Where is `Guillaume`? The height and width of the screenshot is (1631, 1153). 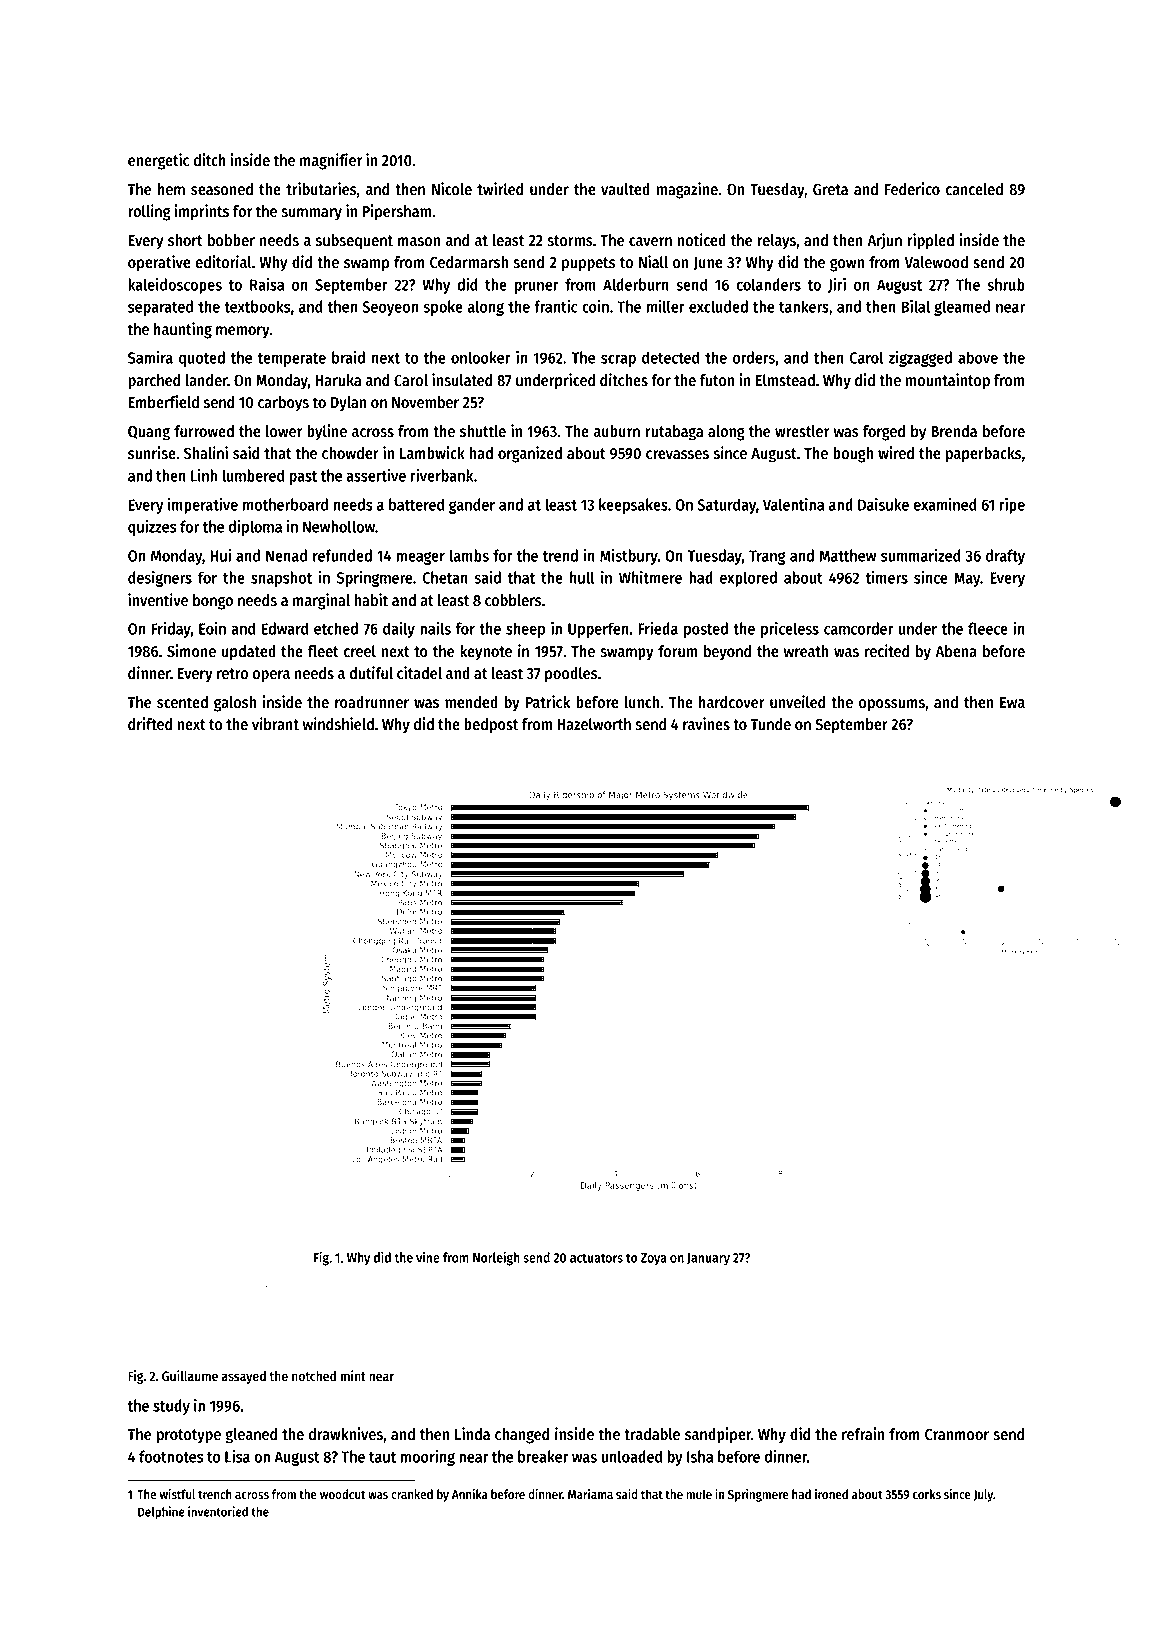 Guillaume is located at coordinates (190, 1376).
